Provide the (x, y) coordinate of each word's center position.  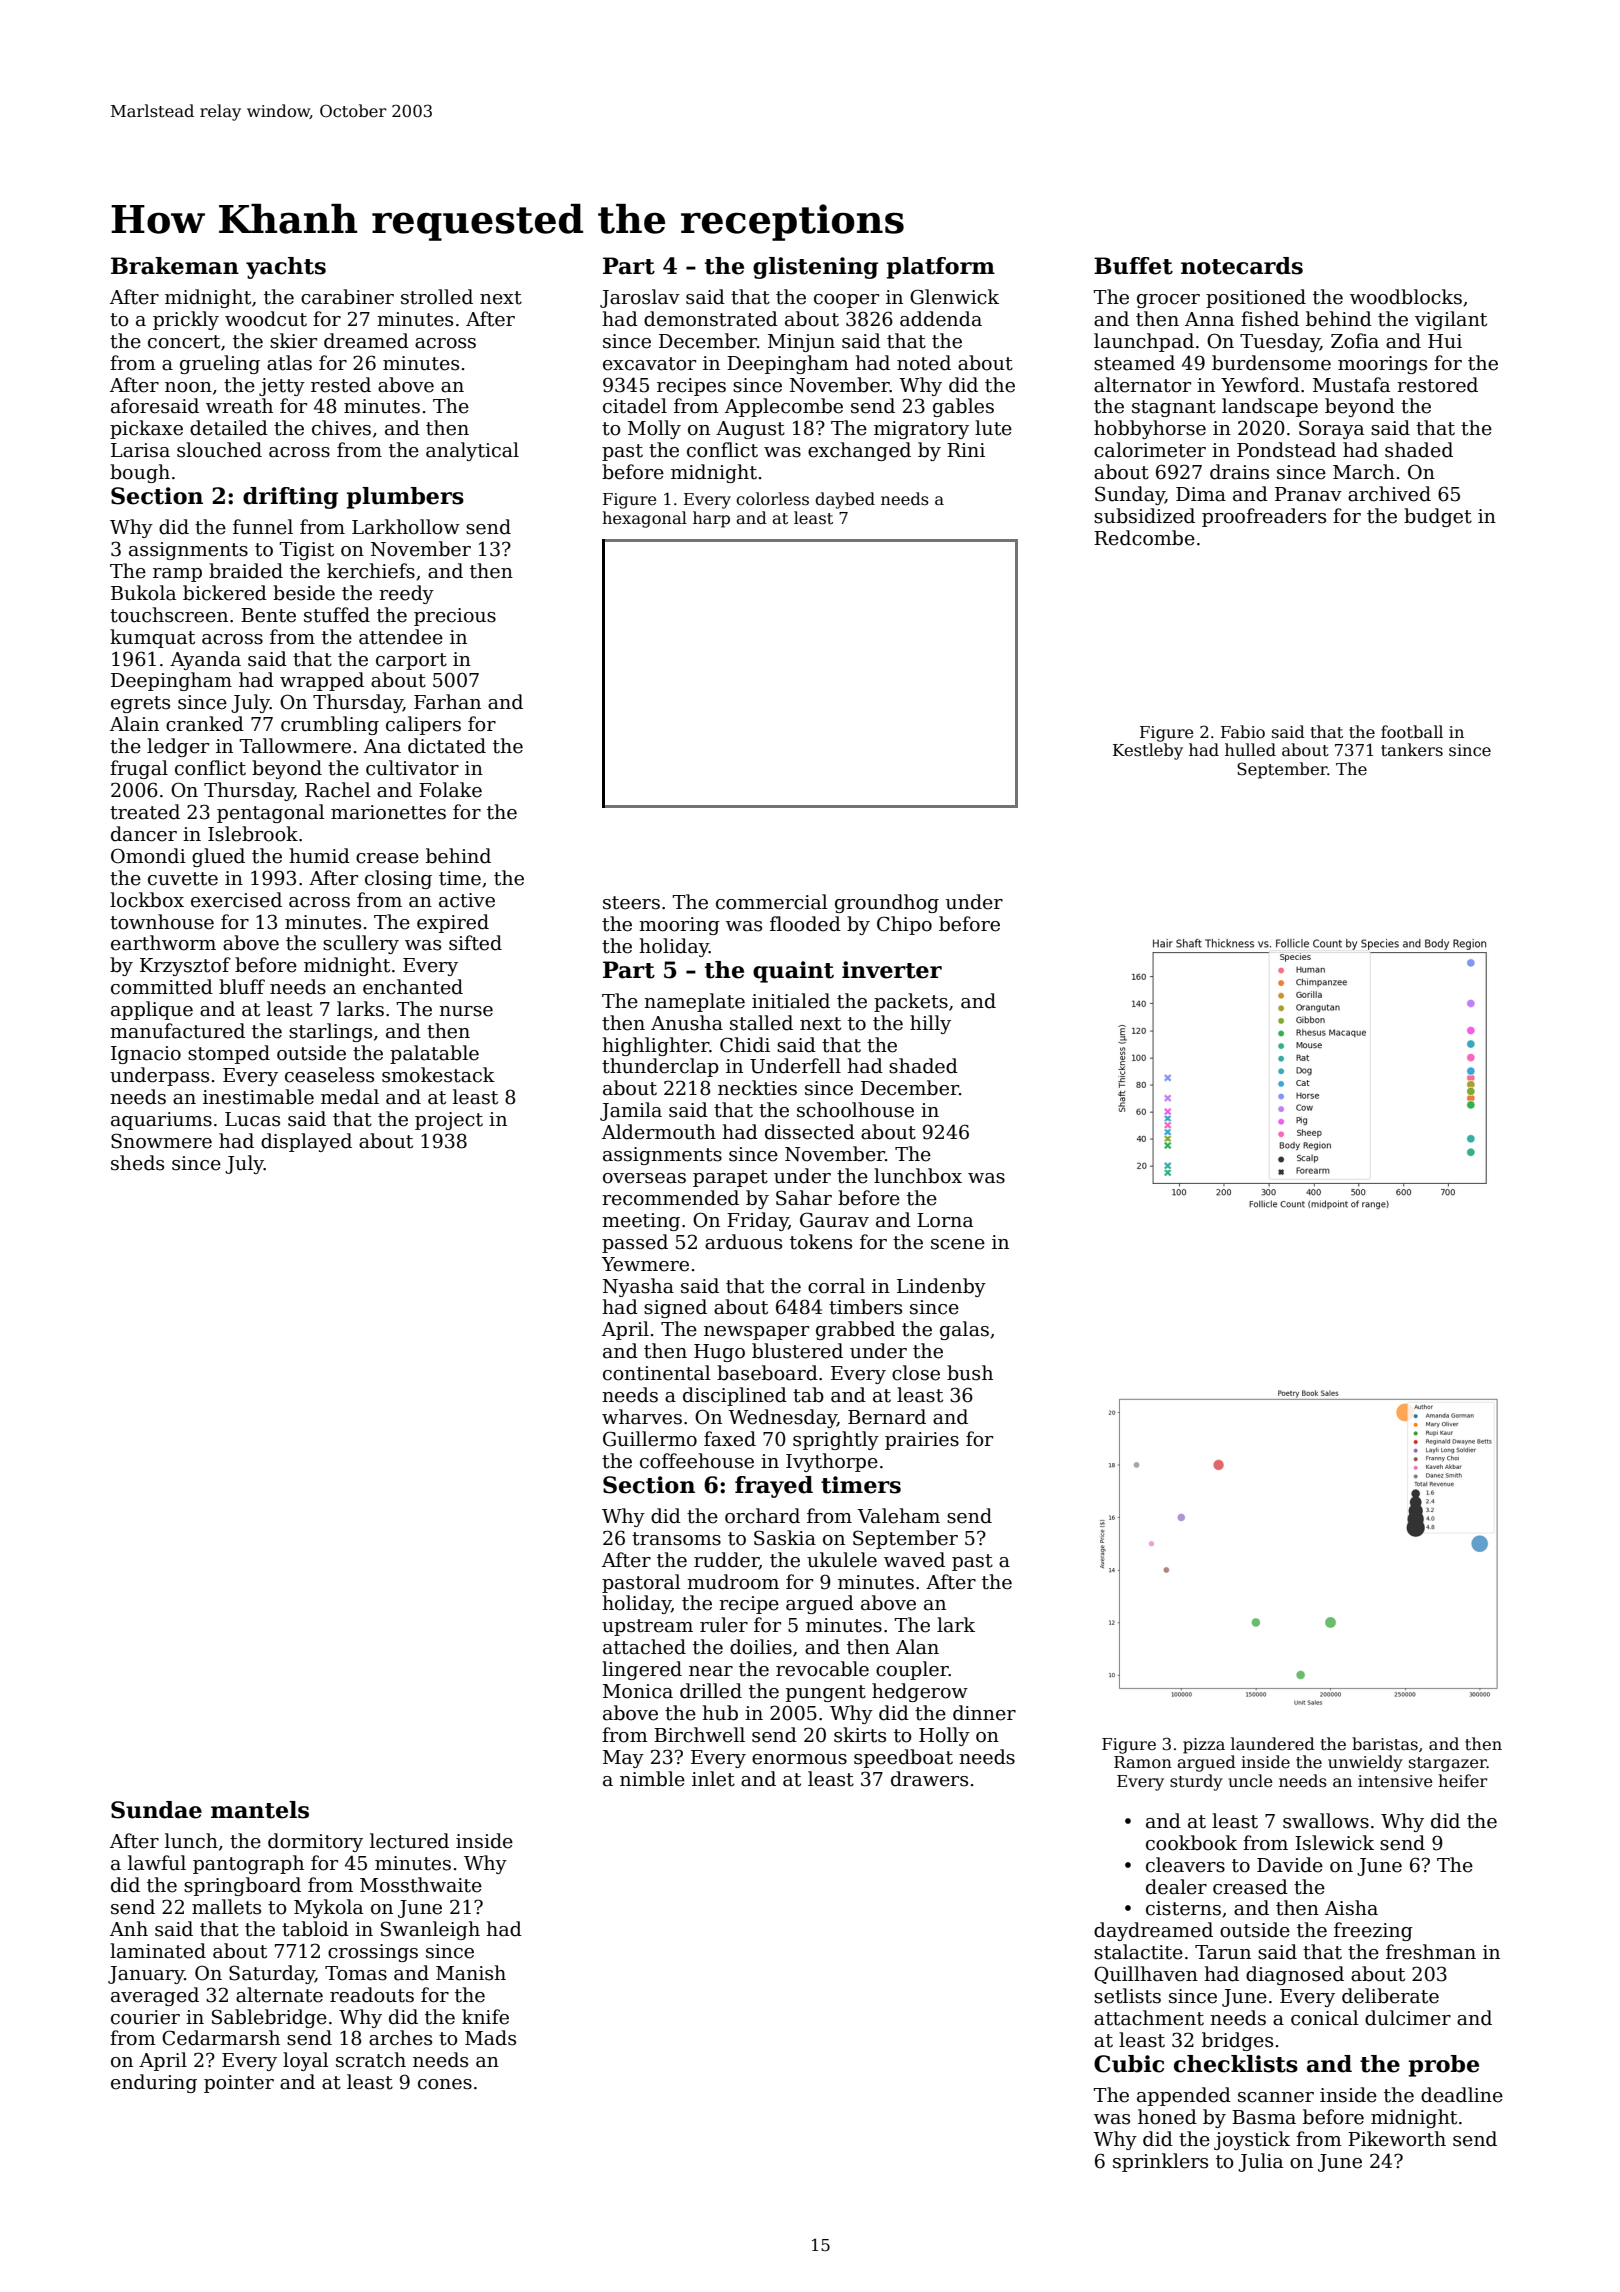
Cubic (1129, 2064)
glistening (815, 268)
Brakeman (175, 266)
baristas (1385, 1744)
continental (657, 1373)
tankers (1412, 750)
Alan (917, 1647)
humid (319, 856)
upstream (647, 1627)
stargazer (1448, 1764)
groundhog (887, 903)
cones (445, 2084)
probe (1444, 2066)
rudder (726, 1560)
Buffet (1133, 266)
